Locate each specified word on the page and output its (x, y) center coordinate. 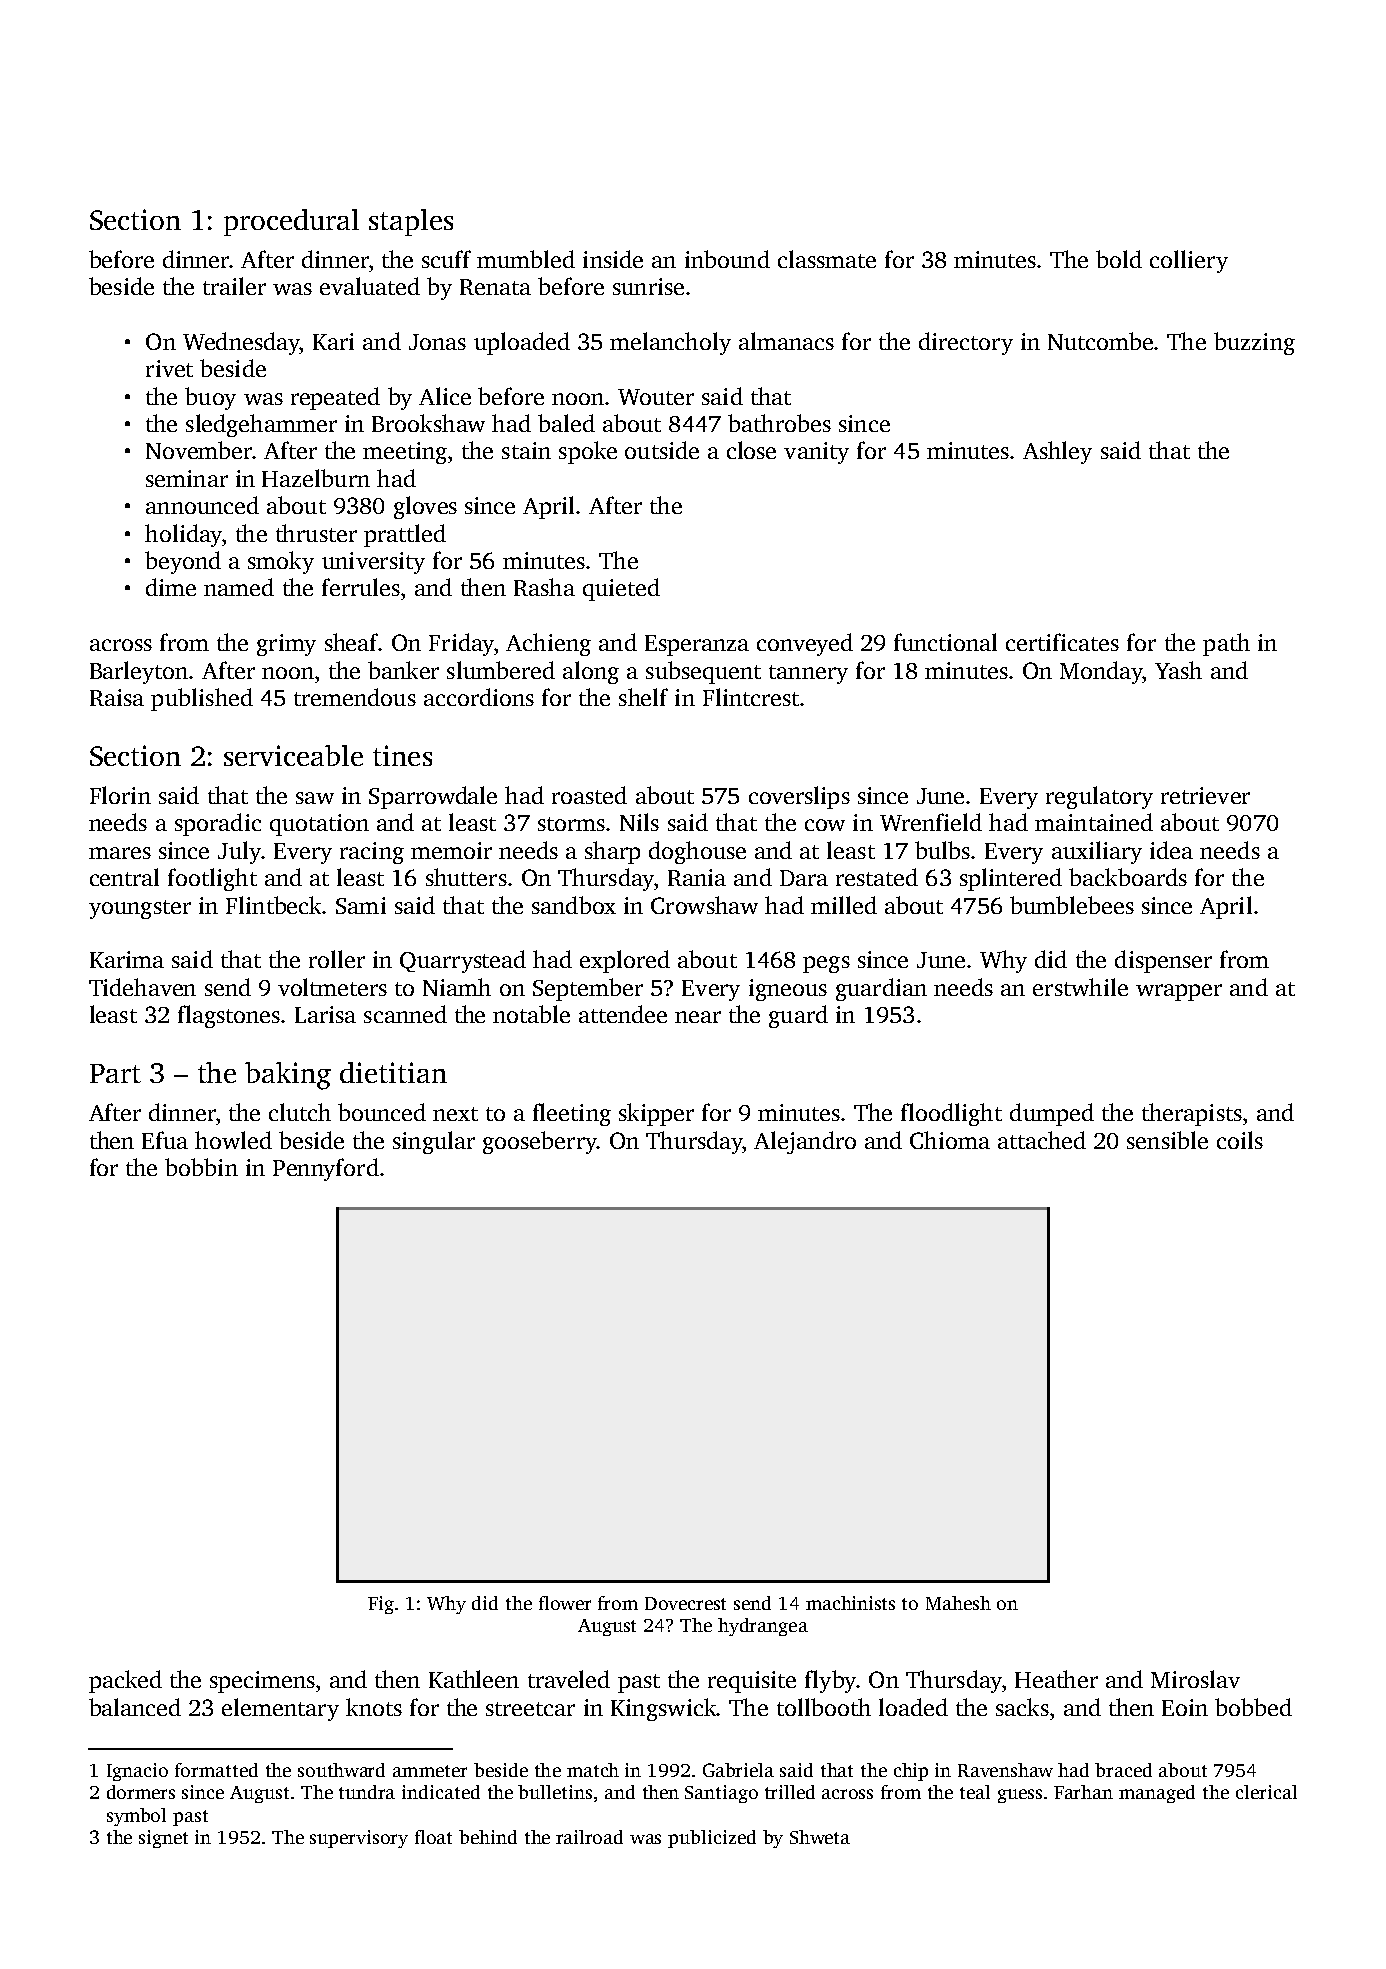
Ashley (1057, 452)
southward (341, 1770)
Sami (361, 905)
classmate (827, 259)
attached (1042, 1140)
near (698, 1017)
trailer (234, 286)
